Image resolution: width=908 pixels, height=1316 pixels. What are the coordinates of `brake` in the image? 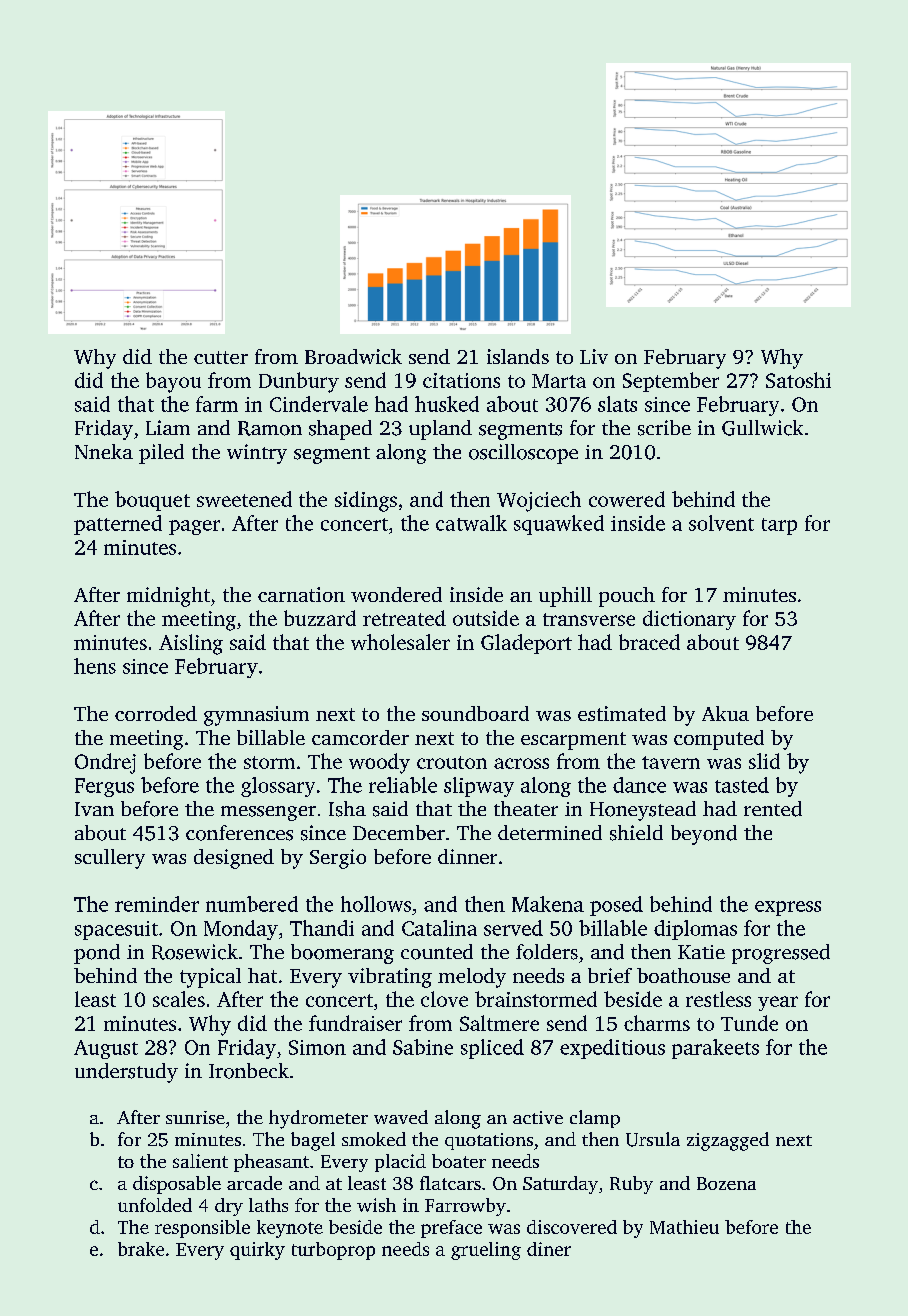 It's located at (141, 1249).
